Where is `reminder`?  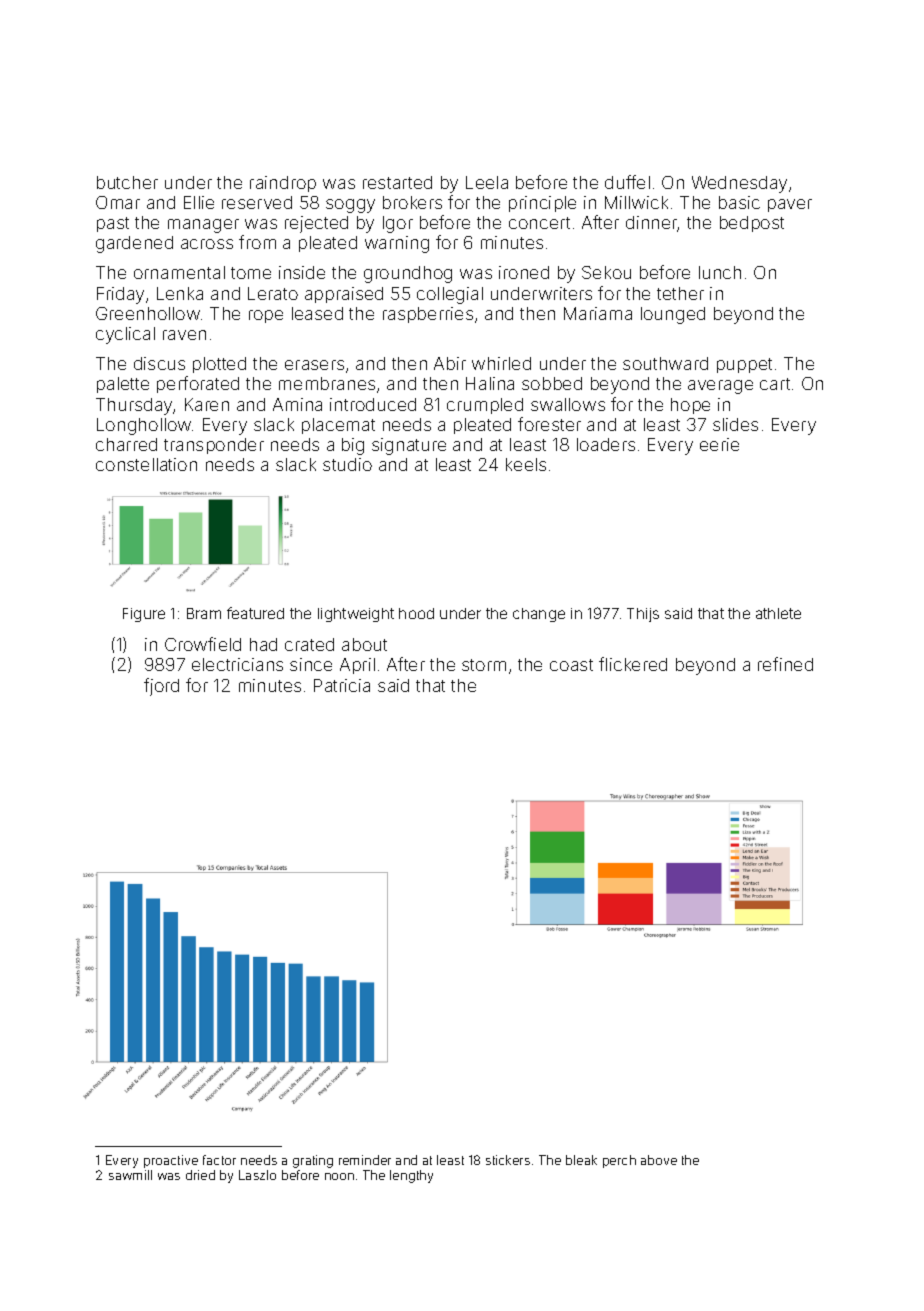
reminder is located at coordinates (365, 1160).
